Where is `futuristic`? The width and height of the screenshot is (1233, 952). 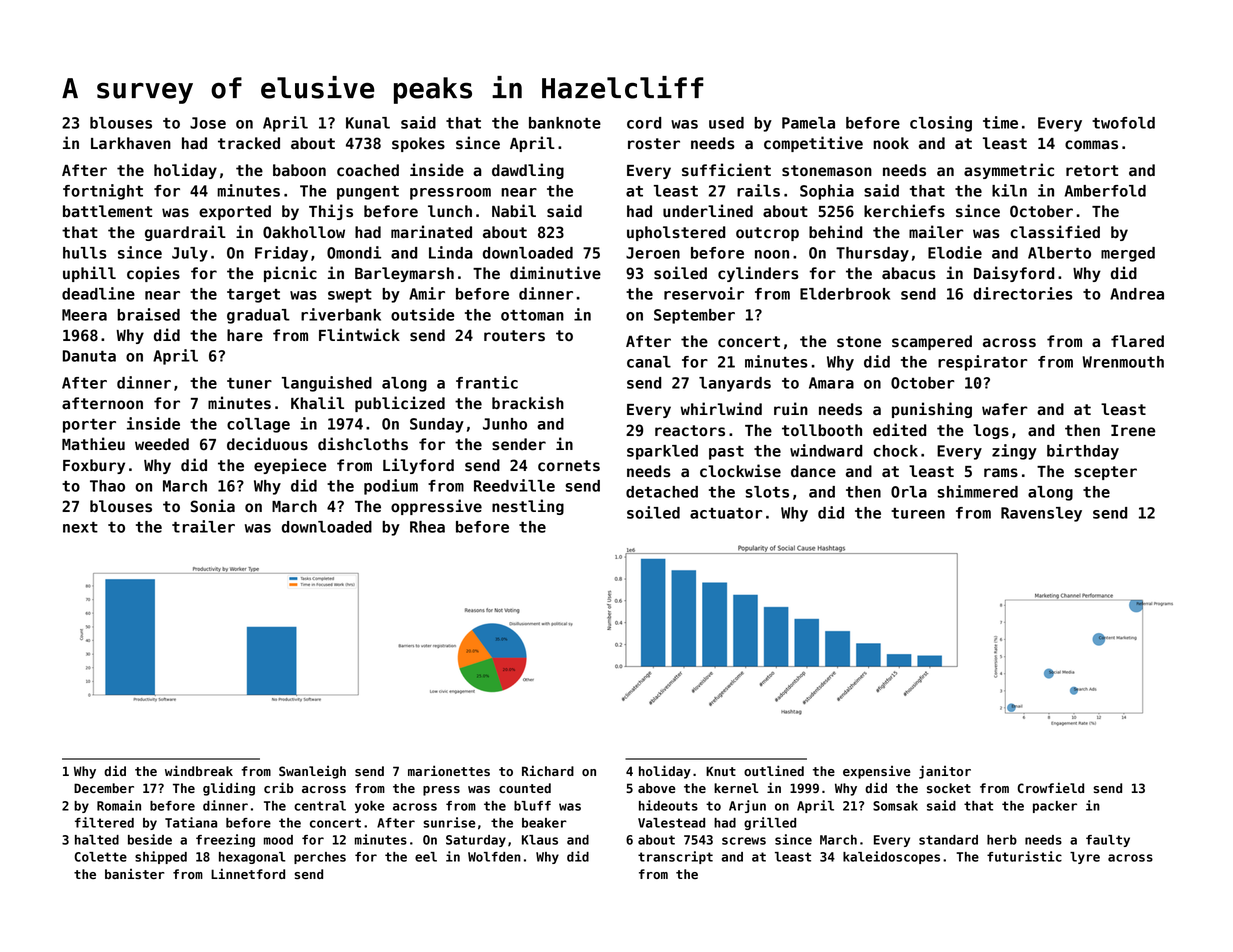 futuristic is located at coordinates (1024, 856).
